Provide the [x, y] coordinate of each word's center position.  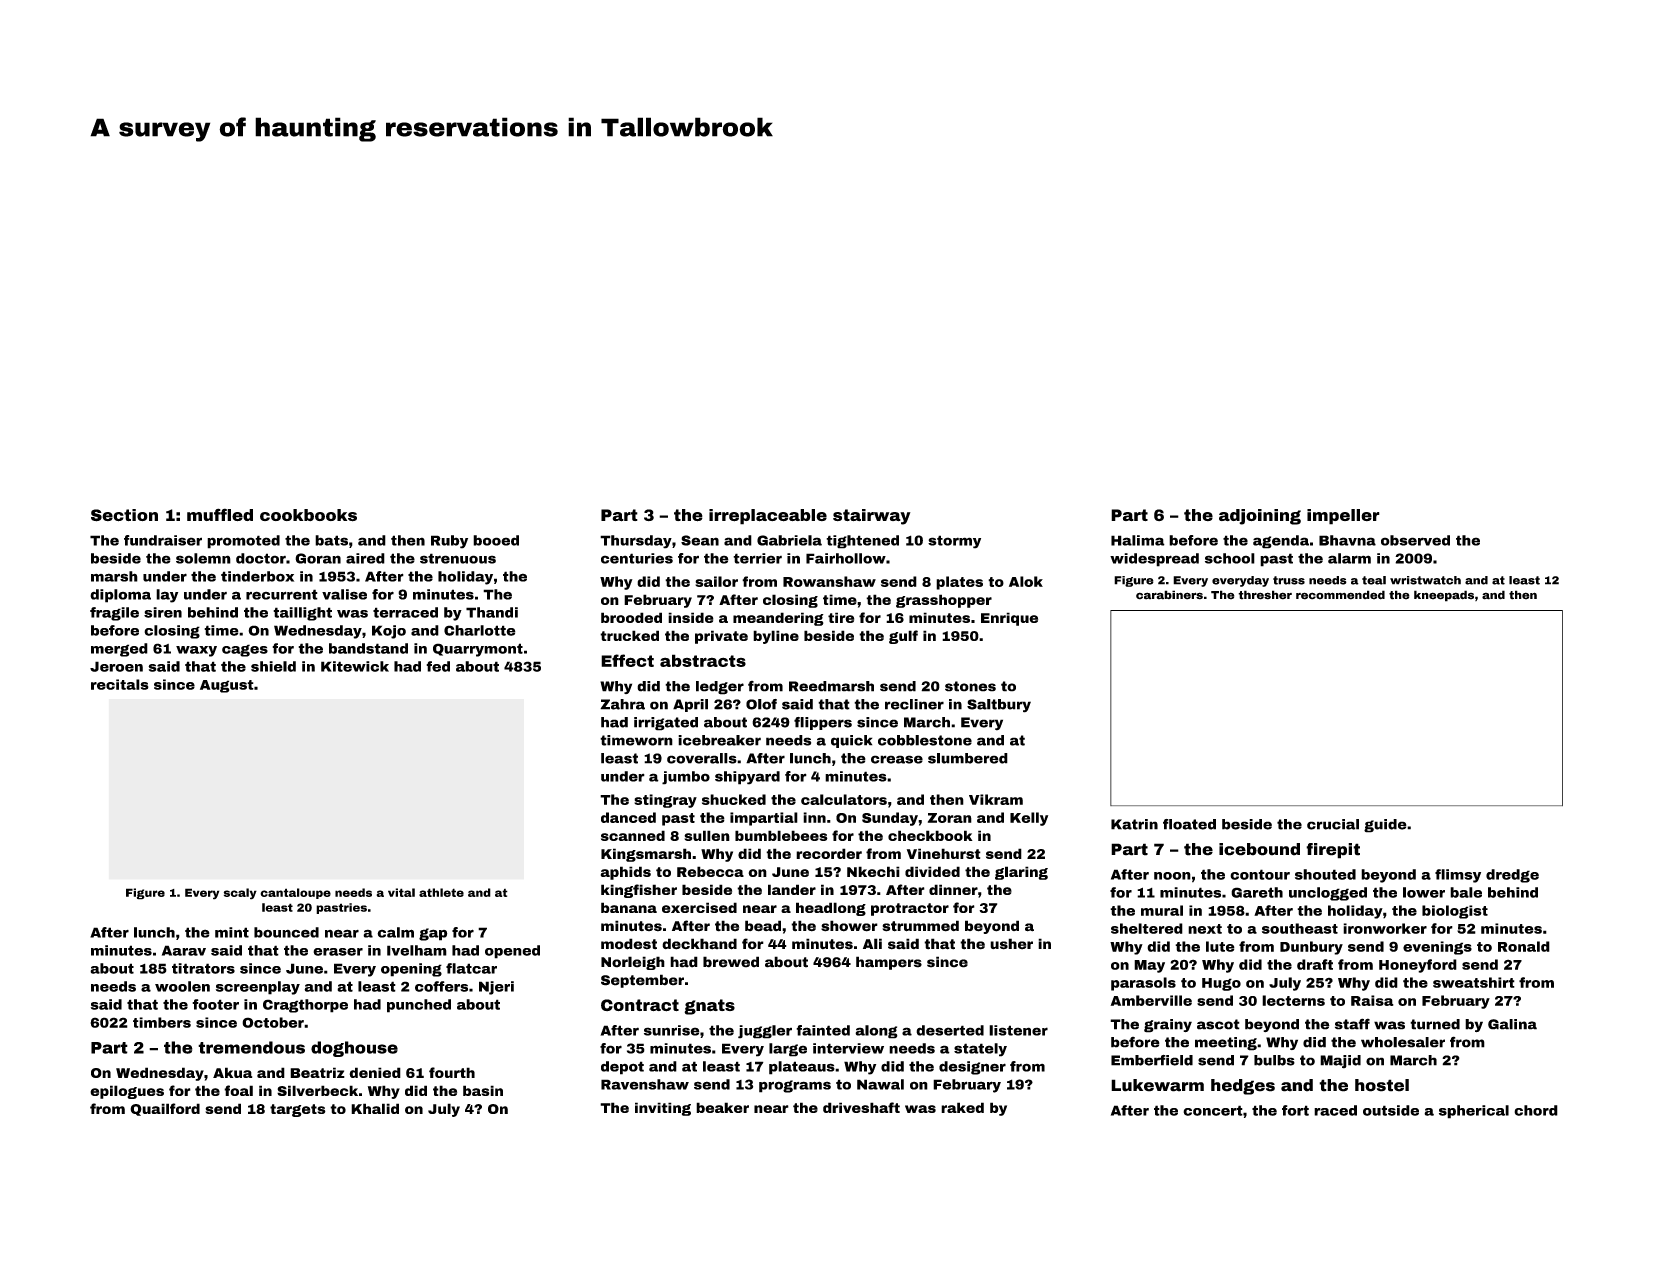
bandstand [368, 648]
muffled [220, 514]
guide [1385, 826]
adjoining [1260, 517]
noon [1172, 876]
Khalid [375, 1108]
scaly [240, 894]
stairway [872, 517]
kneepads [1444, 596]
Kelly [1029, 819]
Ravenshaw [645, 1084]
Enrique [1009, 619]
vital [401, 892]
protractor [910, 909]
